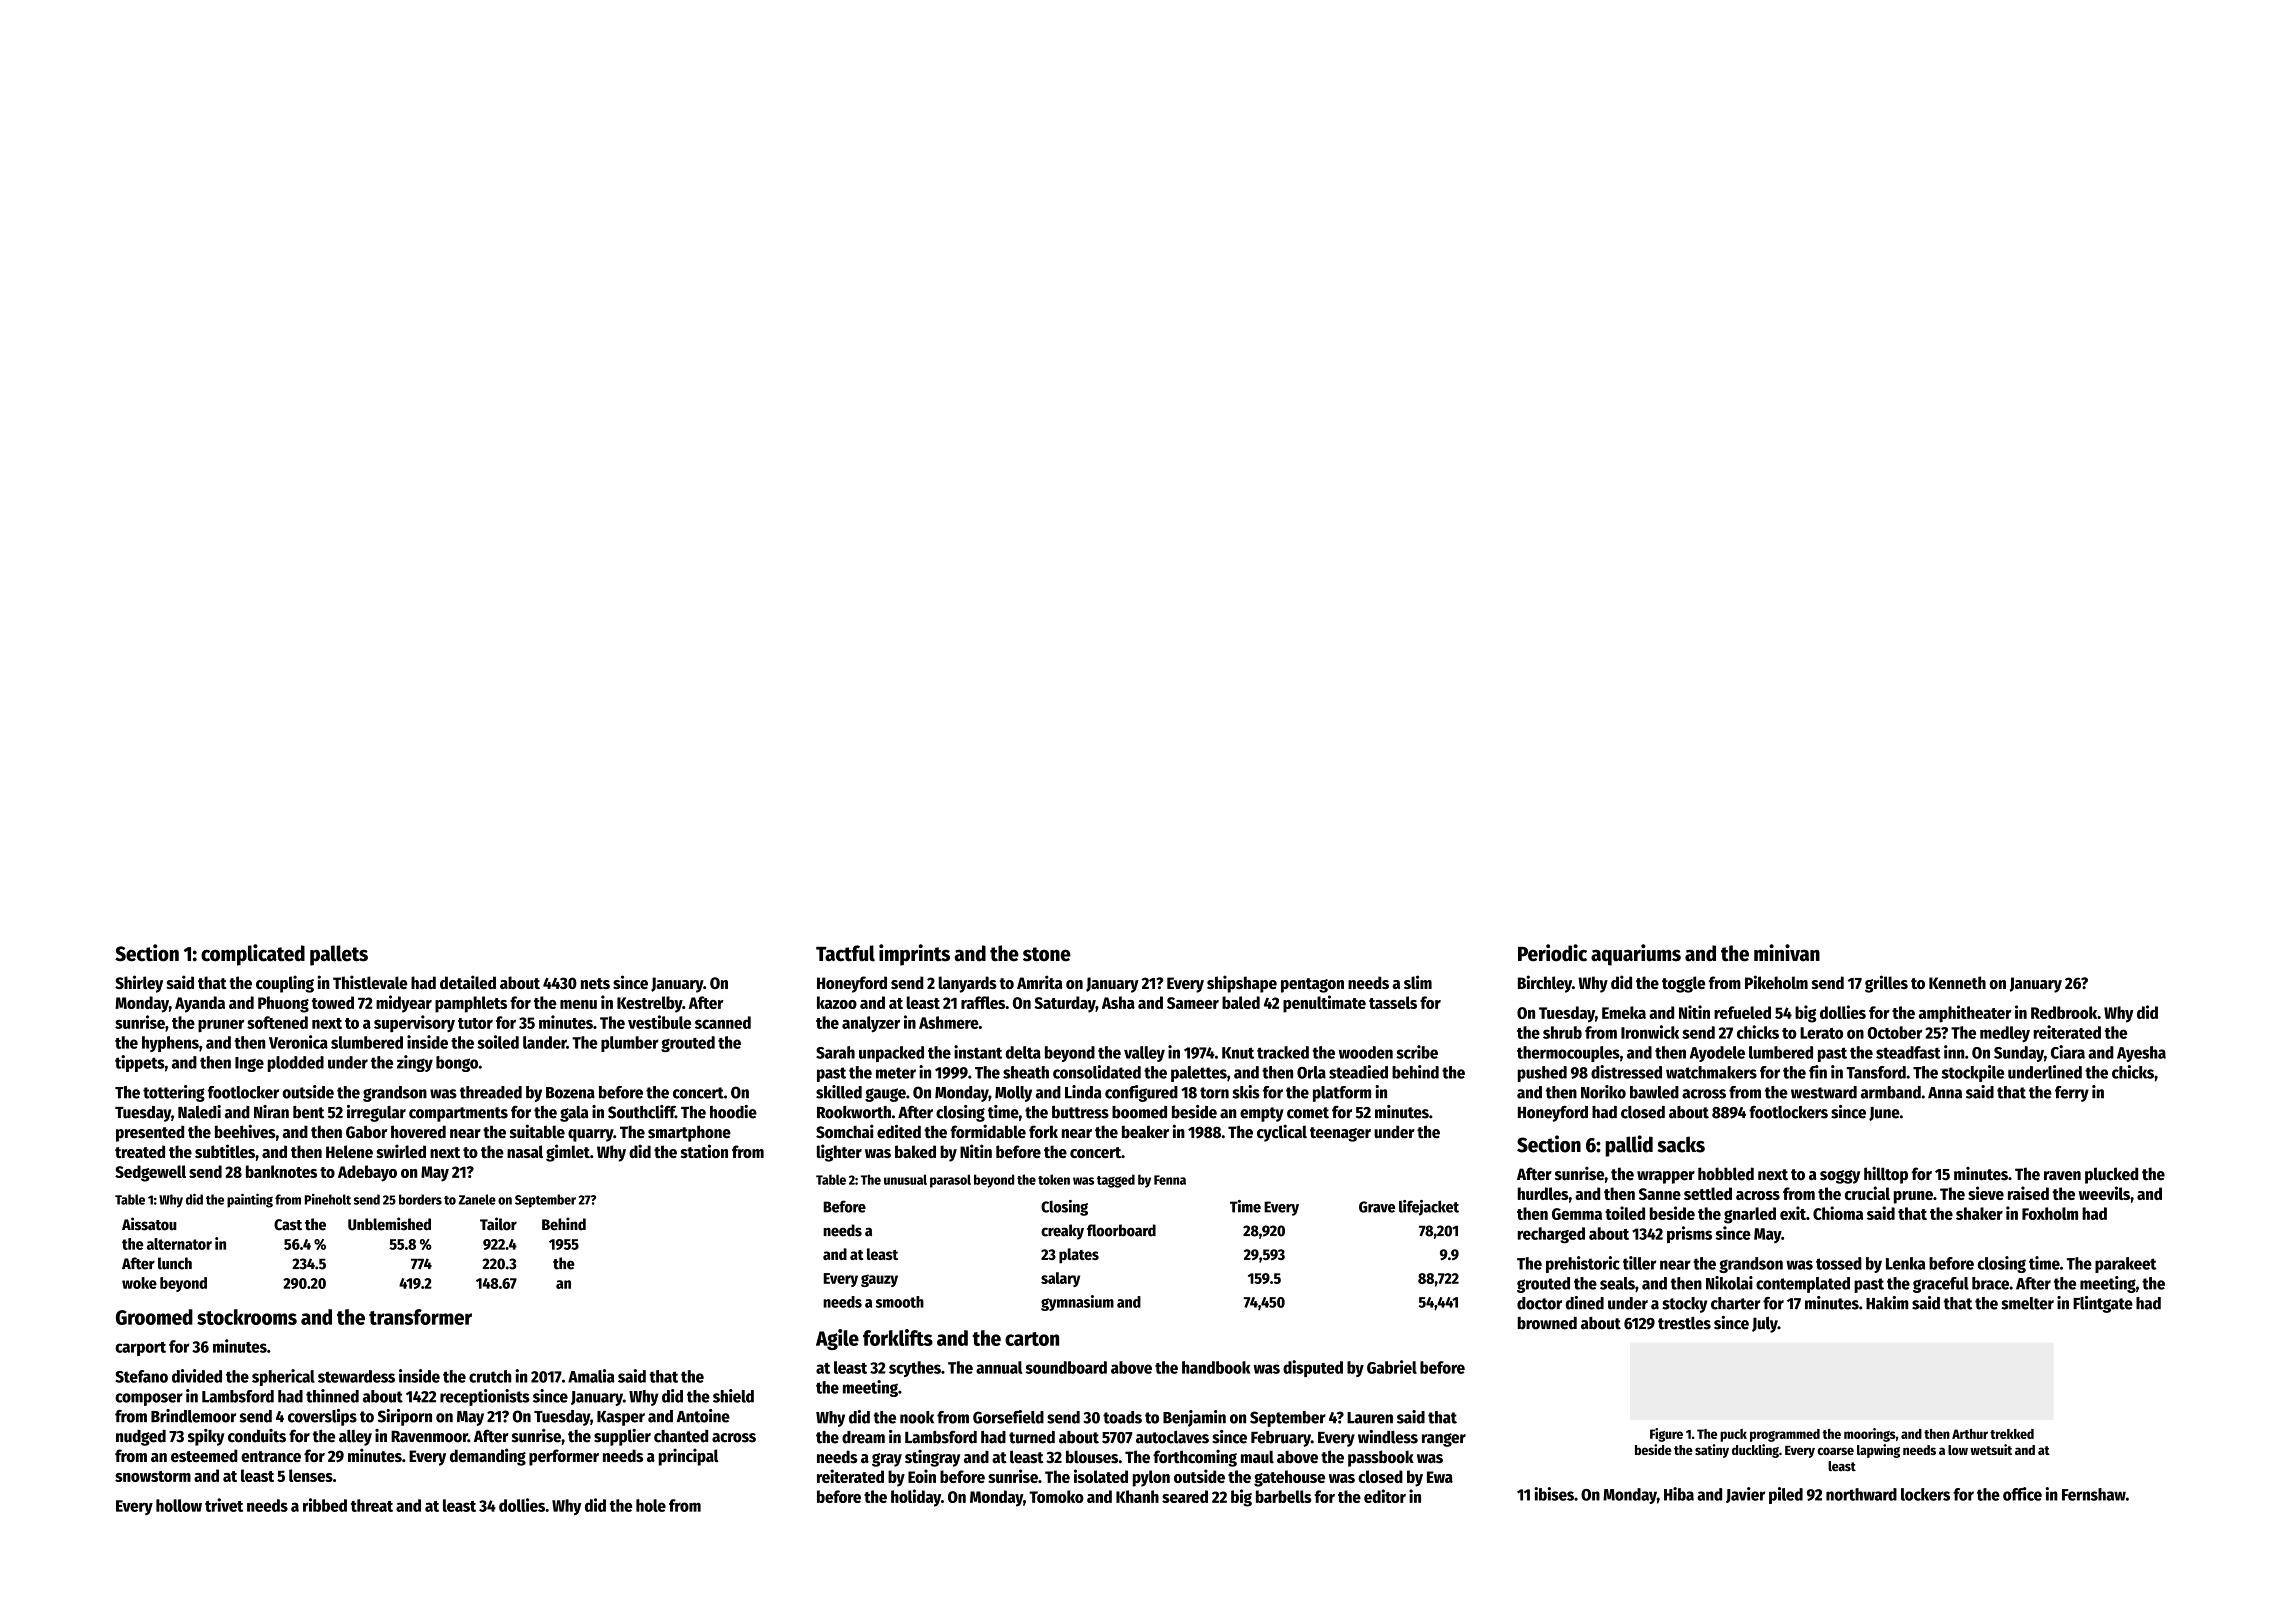 The width and height of the screenshot is (2282, 1614). I want to click on ranger, so click(1444, 1440).
